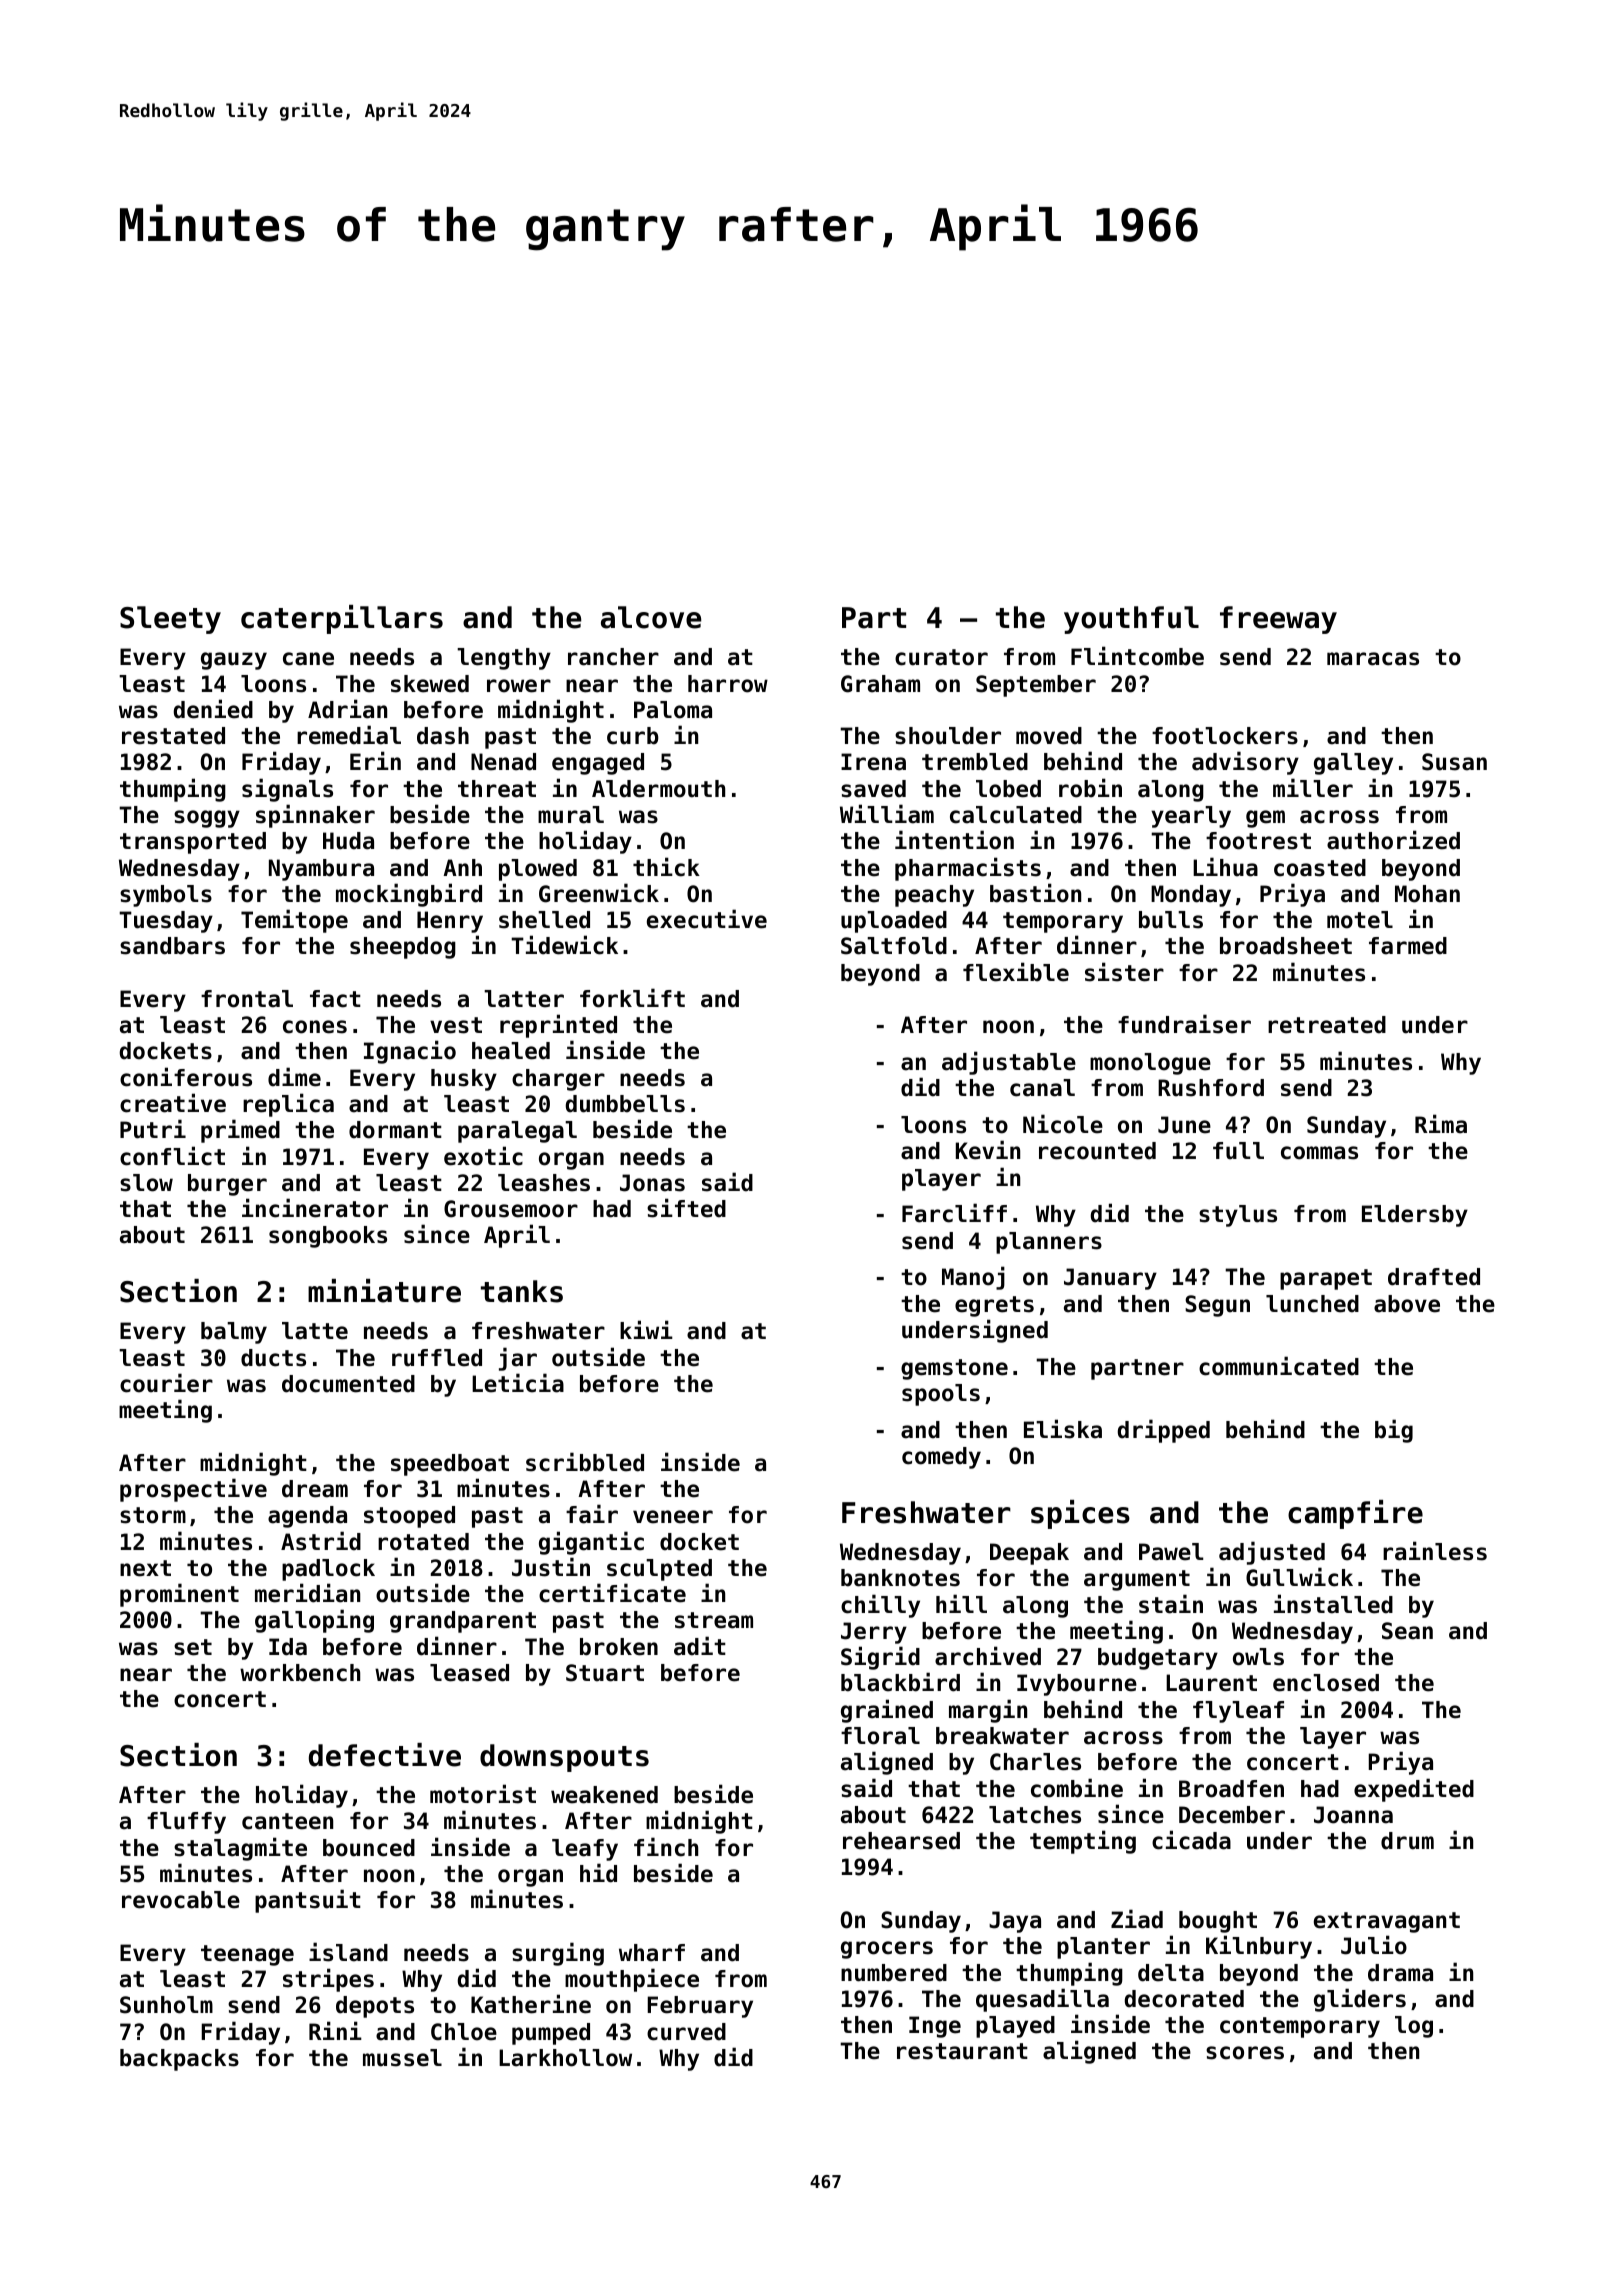 The width and height of the screenshot is (1620, 2292). Describe the element at coordinates (1245, 2053) in the screenshot. I see `scores` at that location.
